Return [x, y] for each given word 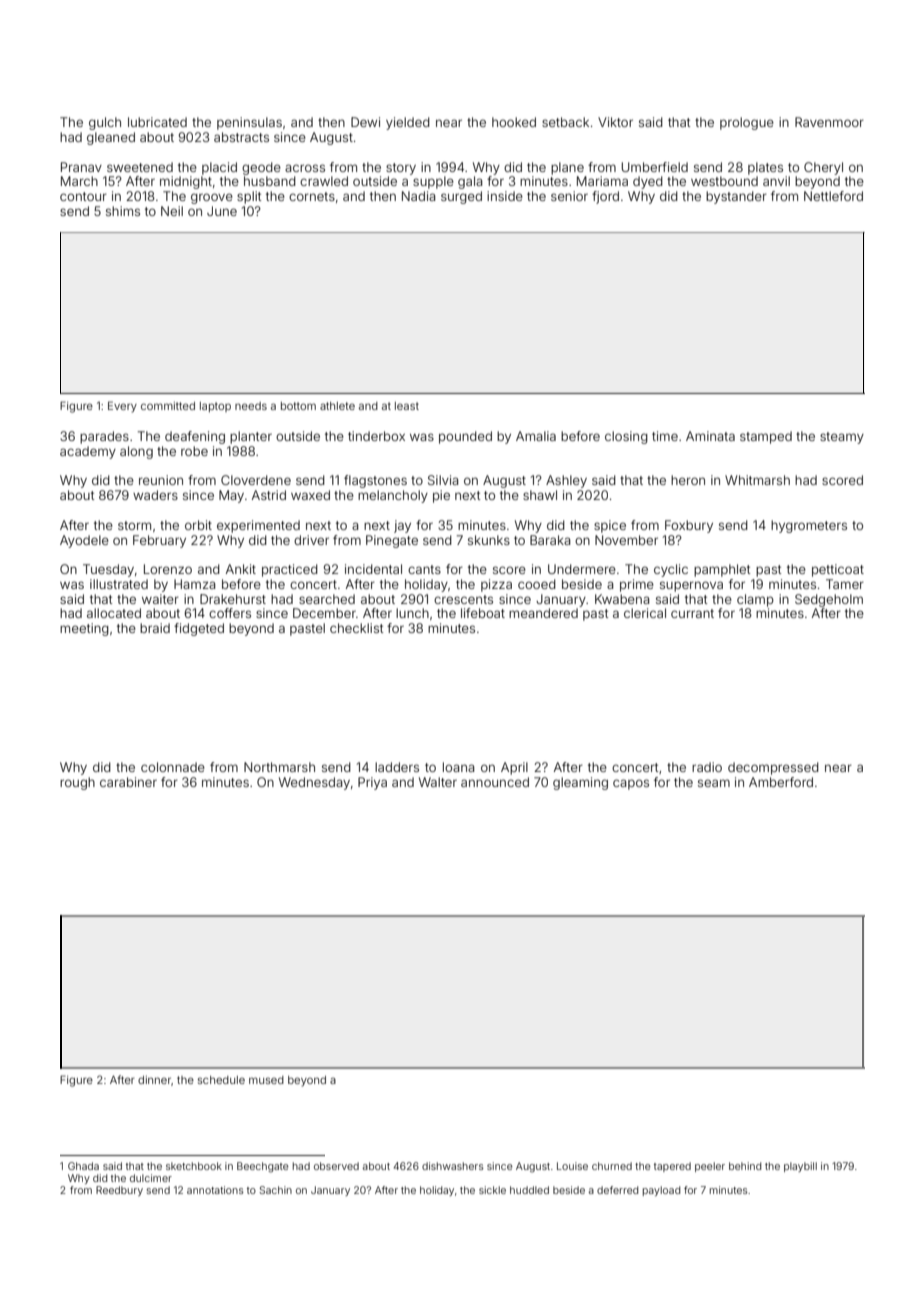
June [222, 211]
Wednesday [314, 783]
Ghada [83, 1166]
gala [470, 182]
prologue [747, 123]
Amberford [781, 782]
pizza [496, 585]
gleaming [580, 783]
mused [266, 1080]
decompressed [773, 768]
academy [88, 452]
